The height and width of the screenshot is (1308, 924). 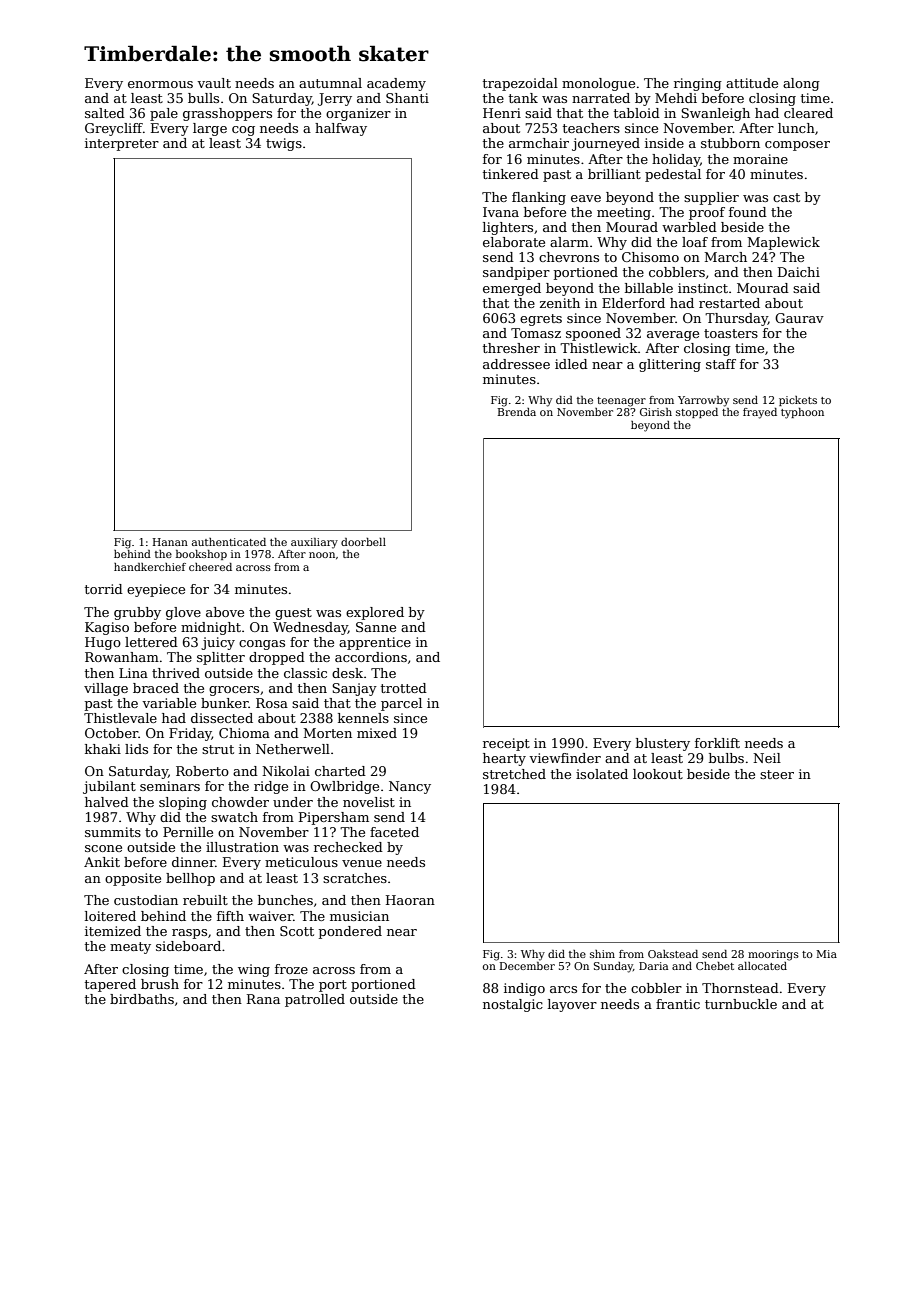 What do you see at coordinates (717, 743) in the screenshot?
I see `forklift` at bounding box center [717, 743].
